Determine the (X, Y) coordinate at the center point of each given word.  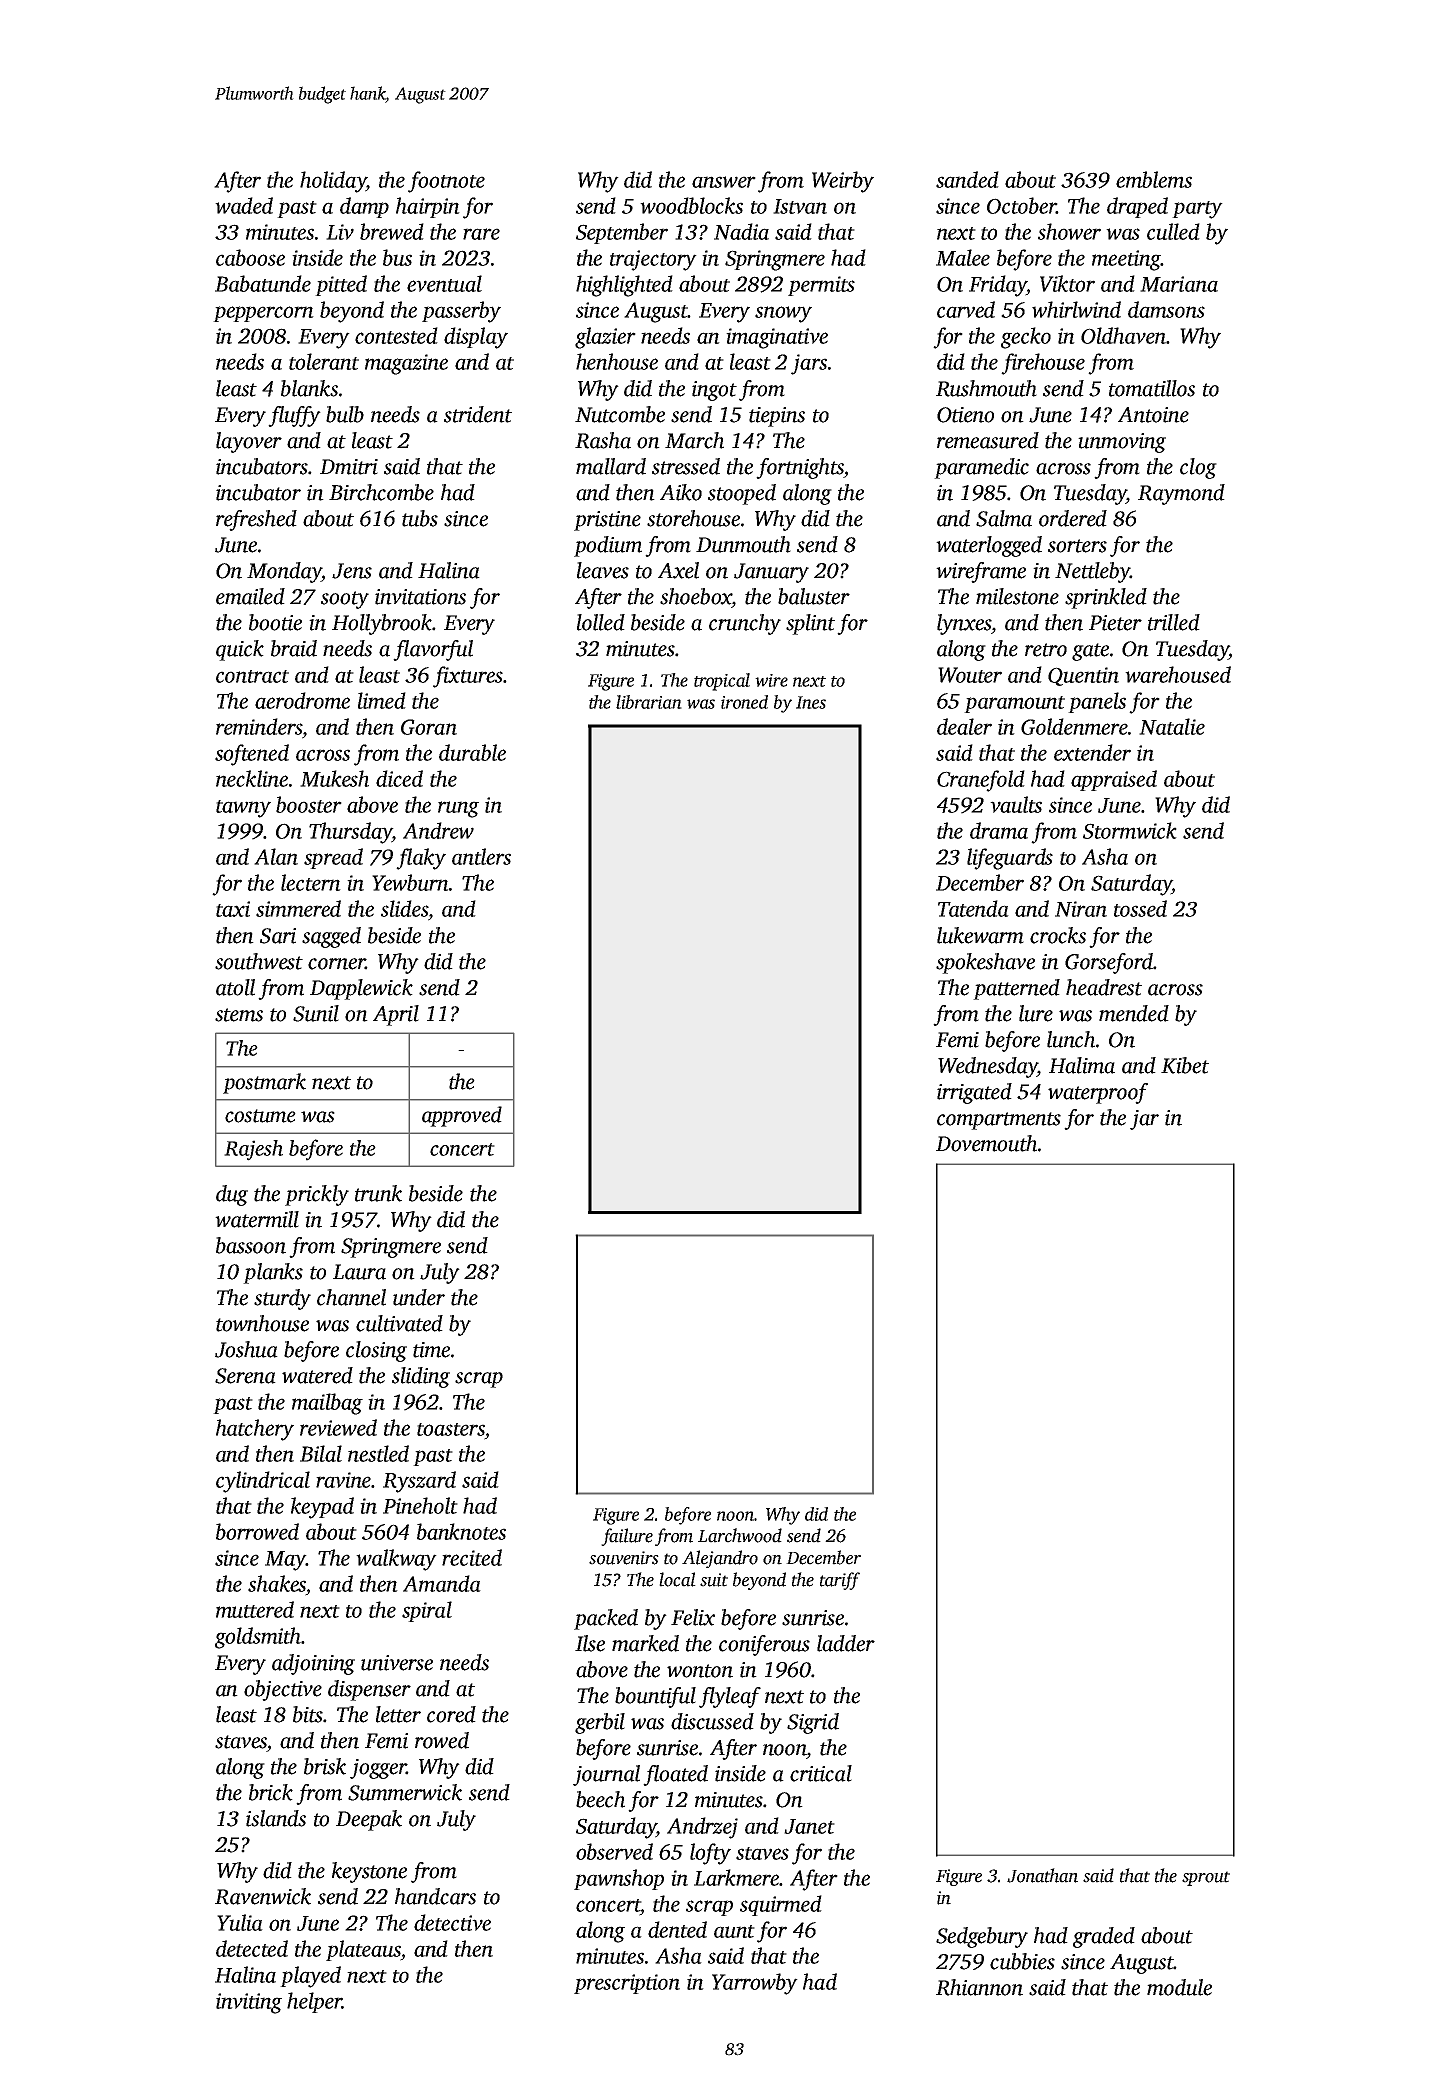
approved (462, 1116)
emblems (1154, 179)
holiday (333, 182)
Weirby (843, 182)
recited (472, 1557)
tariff (840, 1581)
